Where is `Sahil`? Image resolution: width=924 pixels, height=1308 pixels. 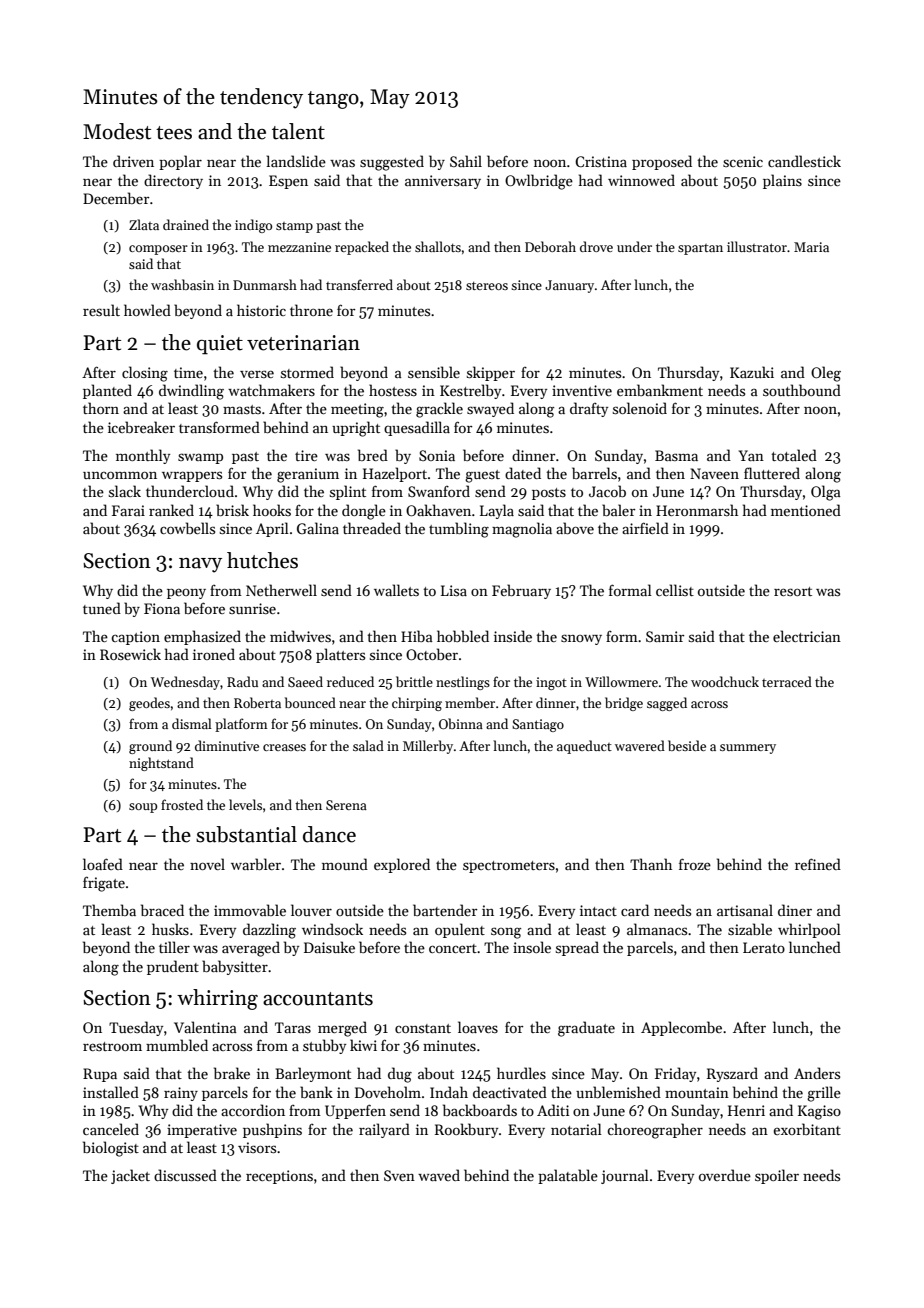
Sahil is located at coordinates (466, 161).
